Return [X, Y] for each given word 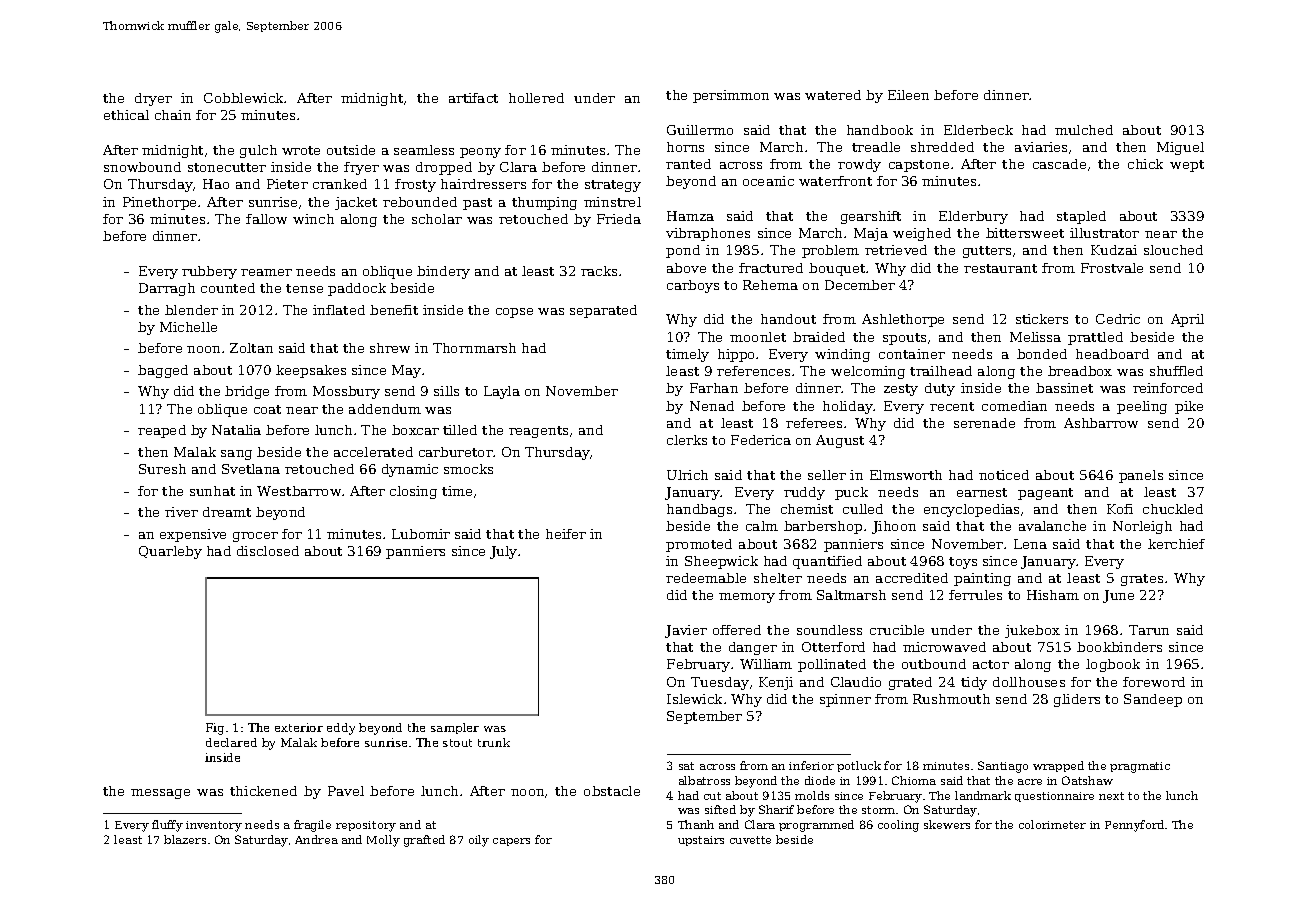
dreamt [227, 512]
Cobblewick [244, 98]
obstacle [612, 791]
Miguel [1180, 148]
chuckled [1173, 509]
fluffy [167, 826]
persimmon [731, 96]
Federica [761, 440]
